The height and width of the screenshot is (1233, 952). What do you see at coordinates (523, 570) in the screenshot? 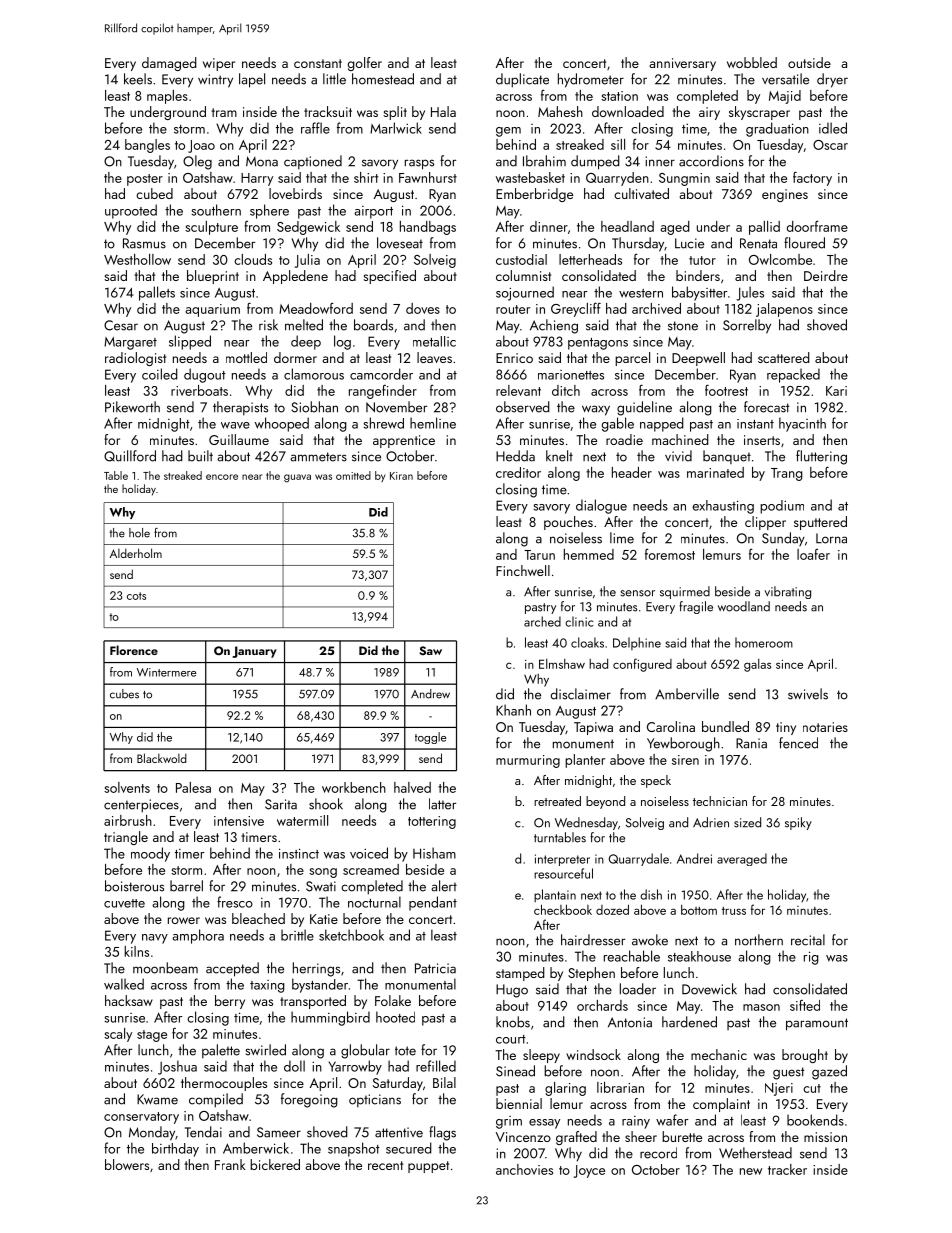
I see `Finchwell` at bounding box center [523, 570].
